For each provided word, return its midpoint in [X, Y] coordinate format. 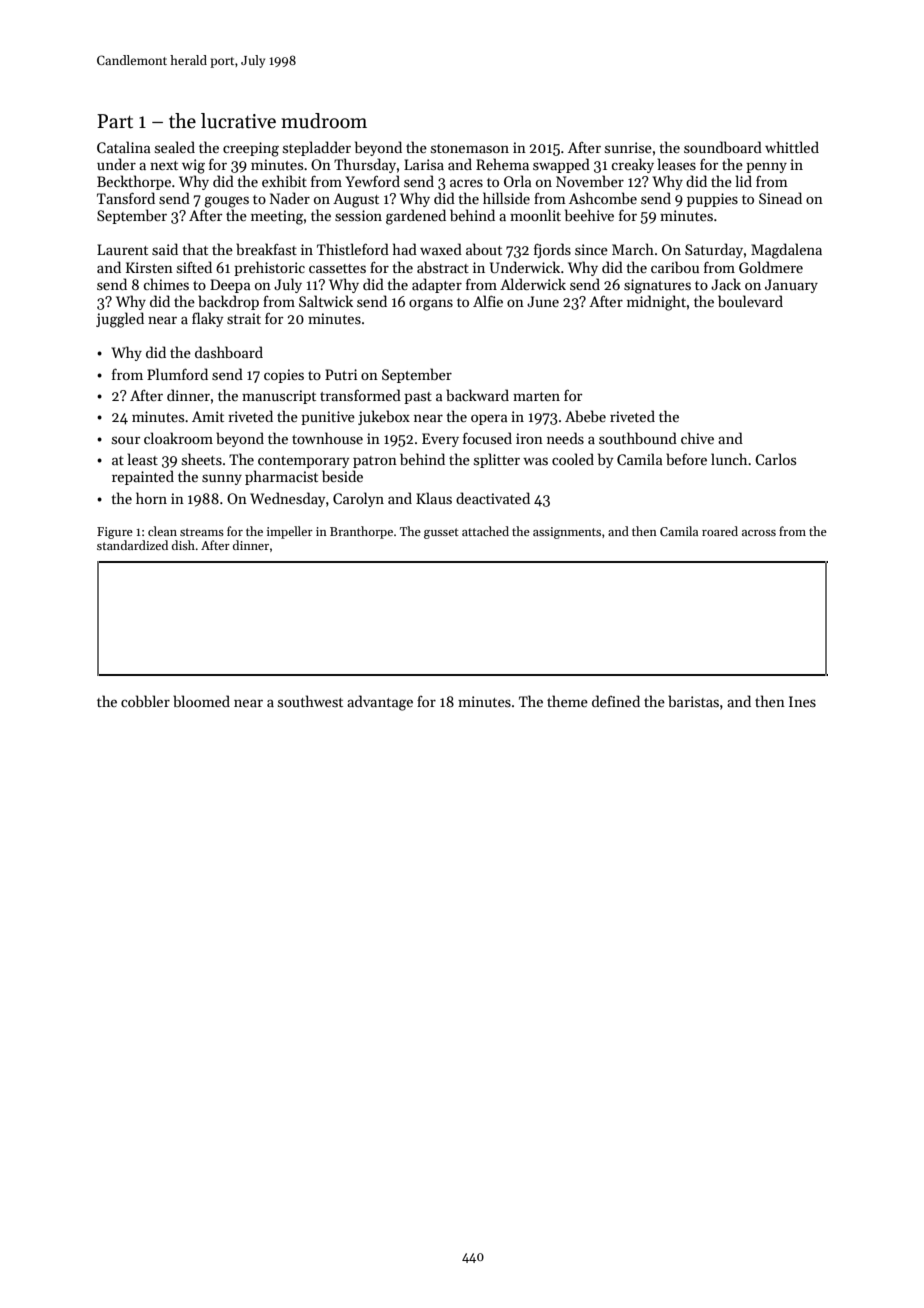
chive [697, 438]
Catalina [124, 147]
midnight [656, 303]
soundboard [723, 147]
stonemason [470, 148]
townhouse [327, 438]
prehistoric [269, 268]
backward [477, 395]
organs [431, 305]
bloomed [201, 701]
